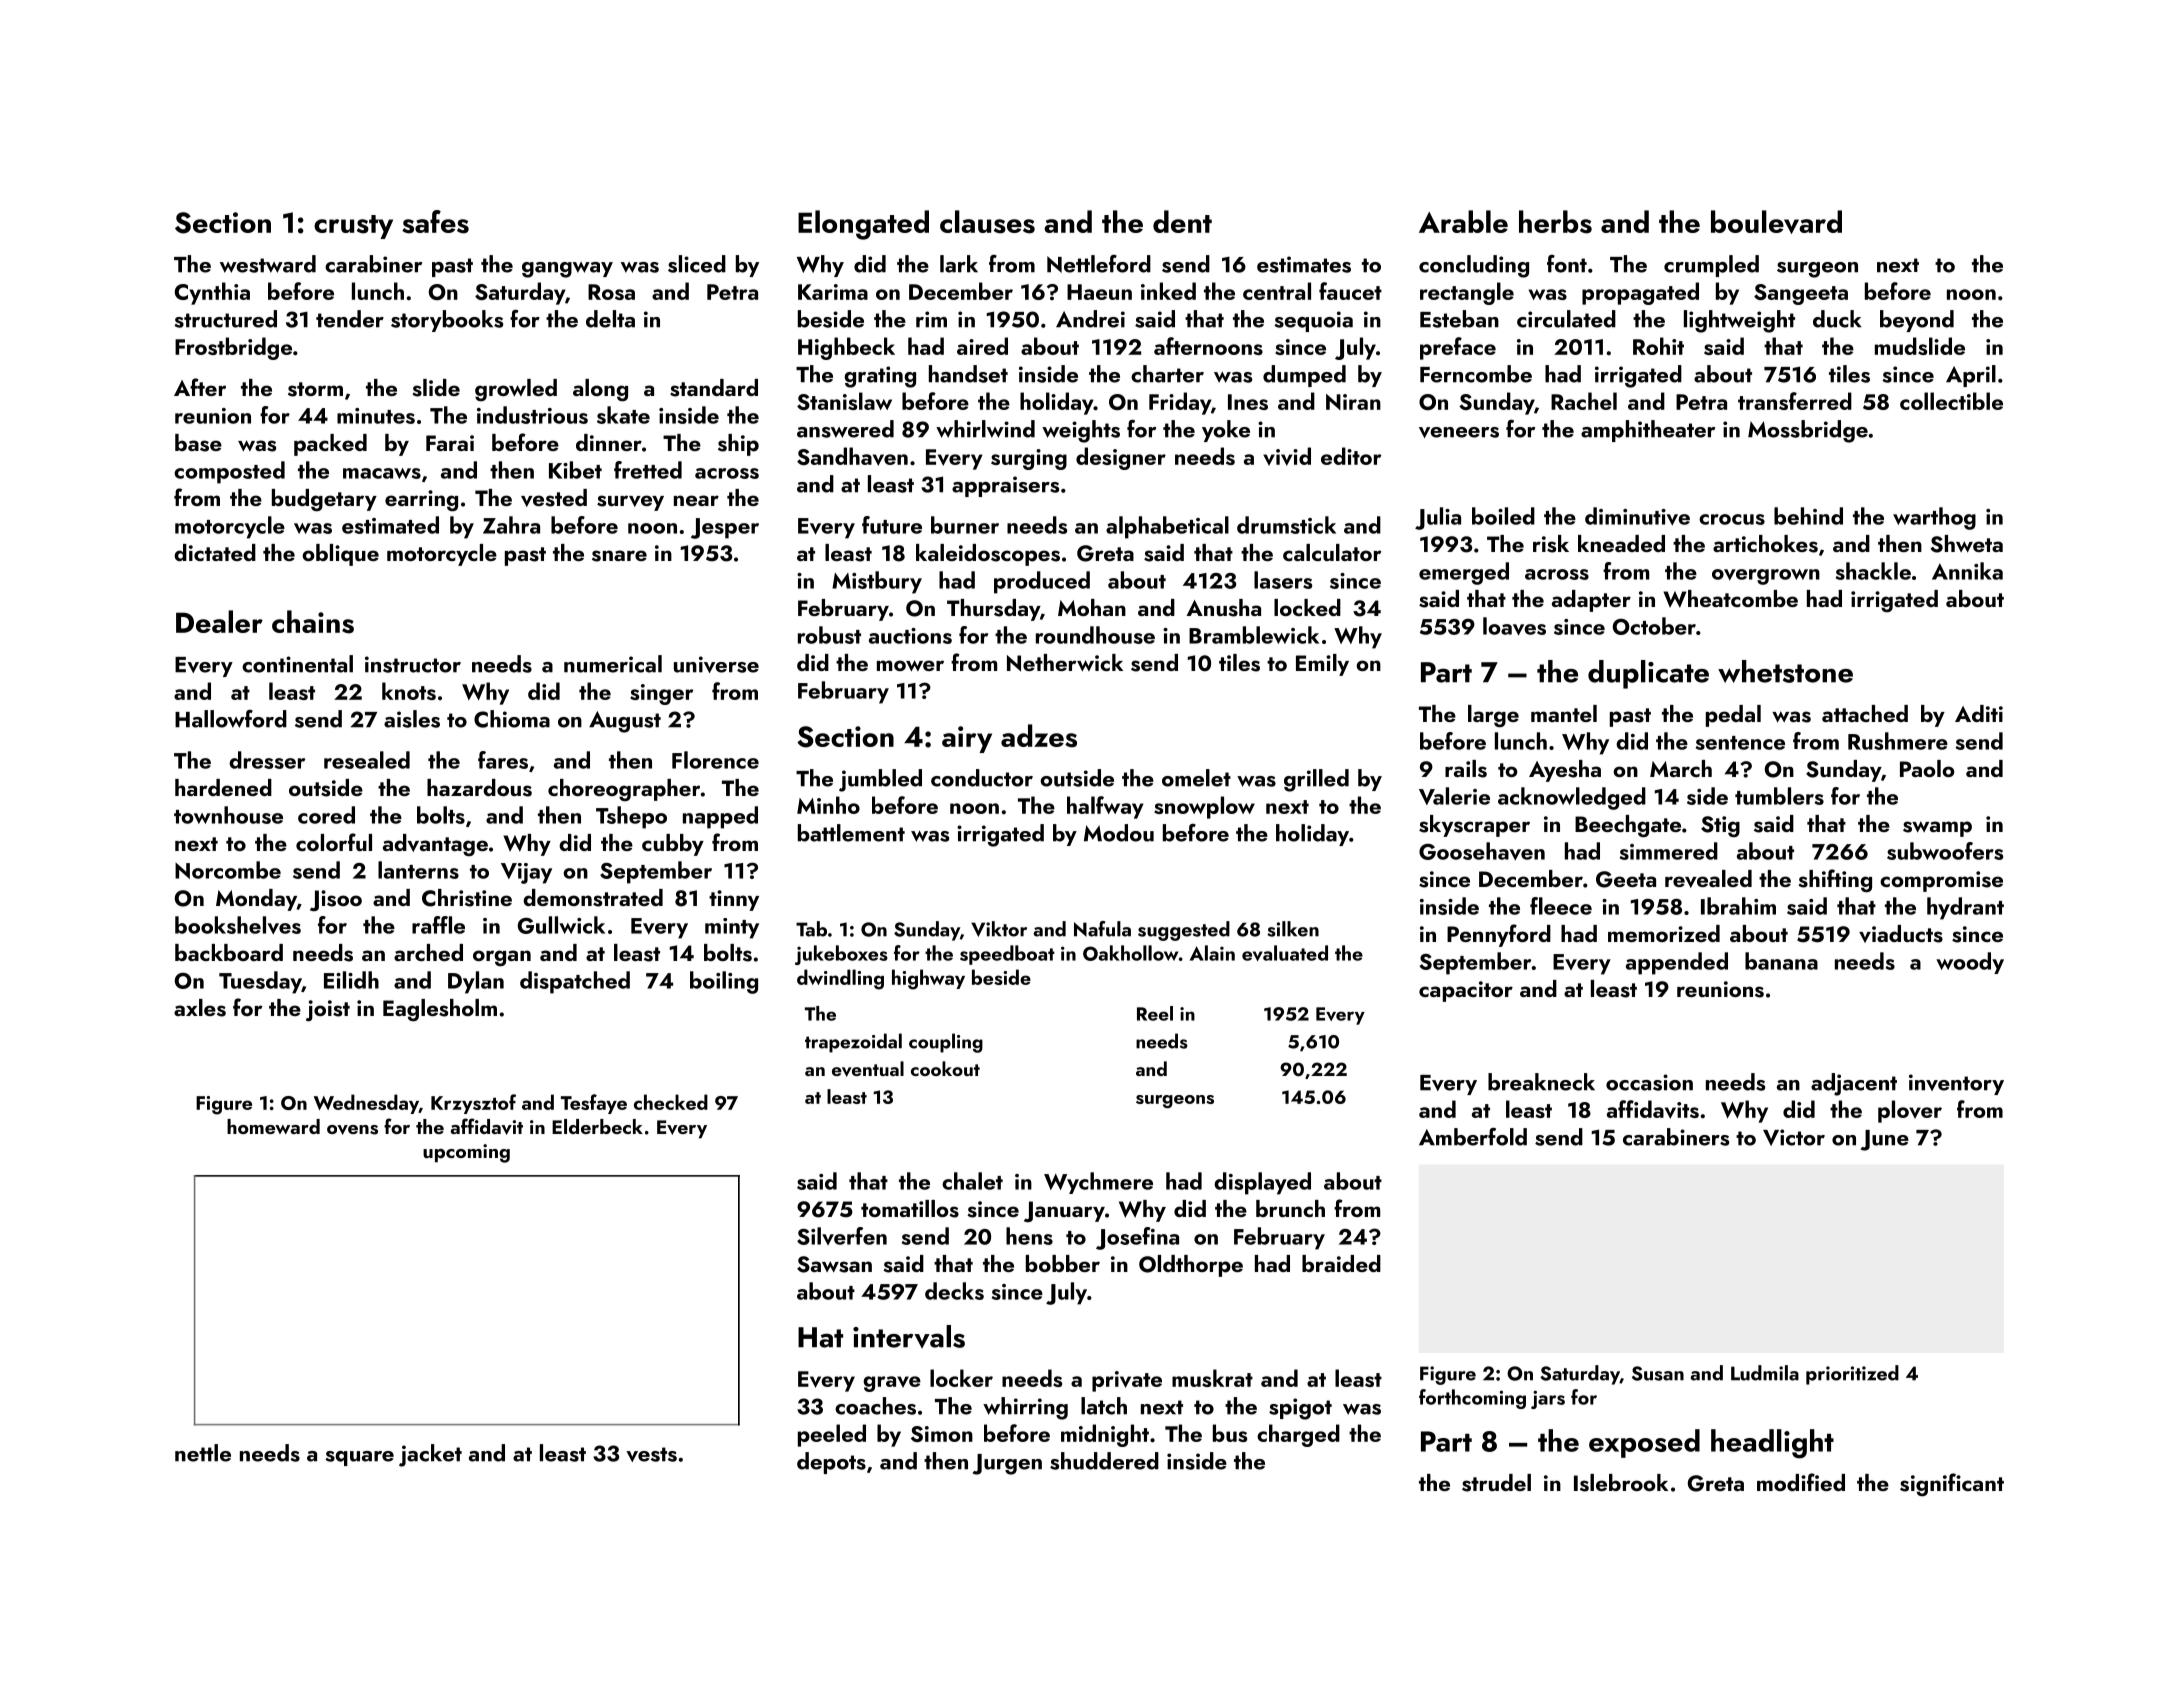  I want to click on vests, so click(651, 1454).
